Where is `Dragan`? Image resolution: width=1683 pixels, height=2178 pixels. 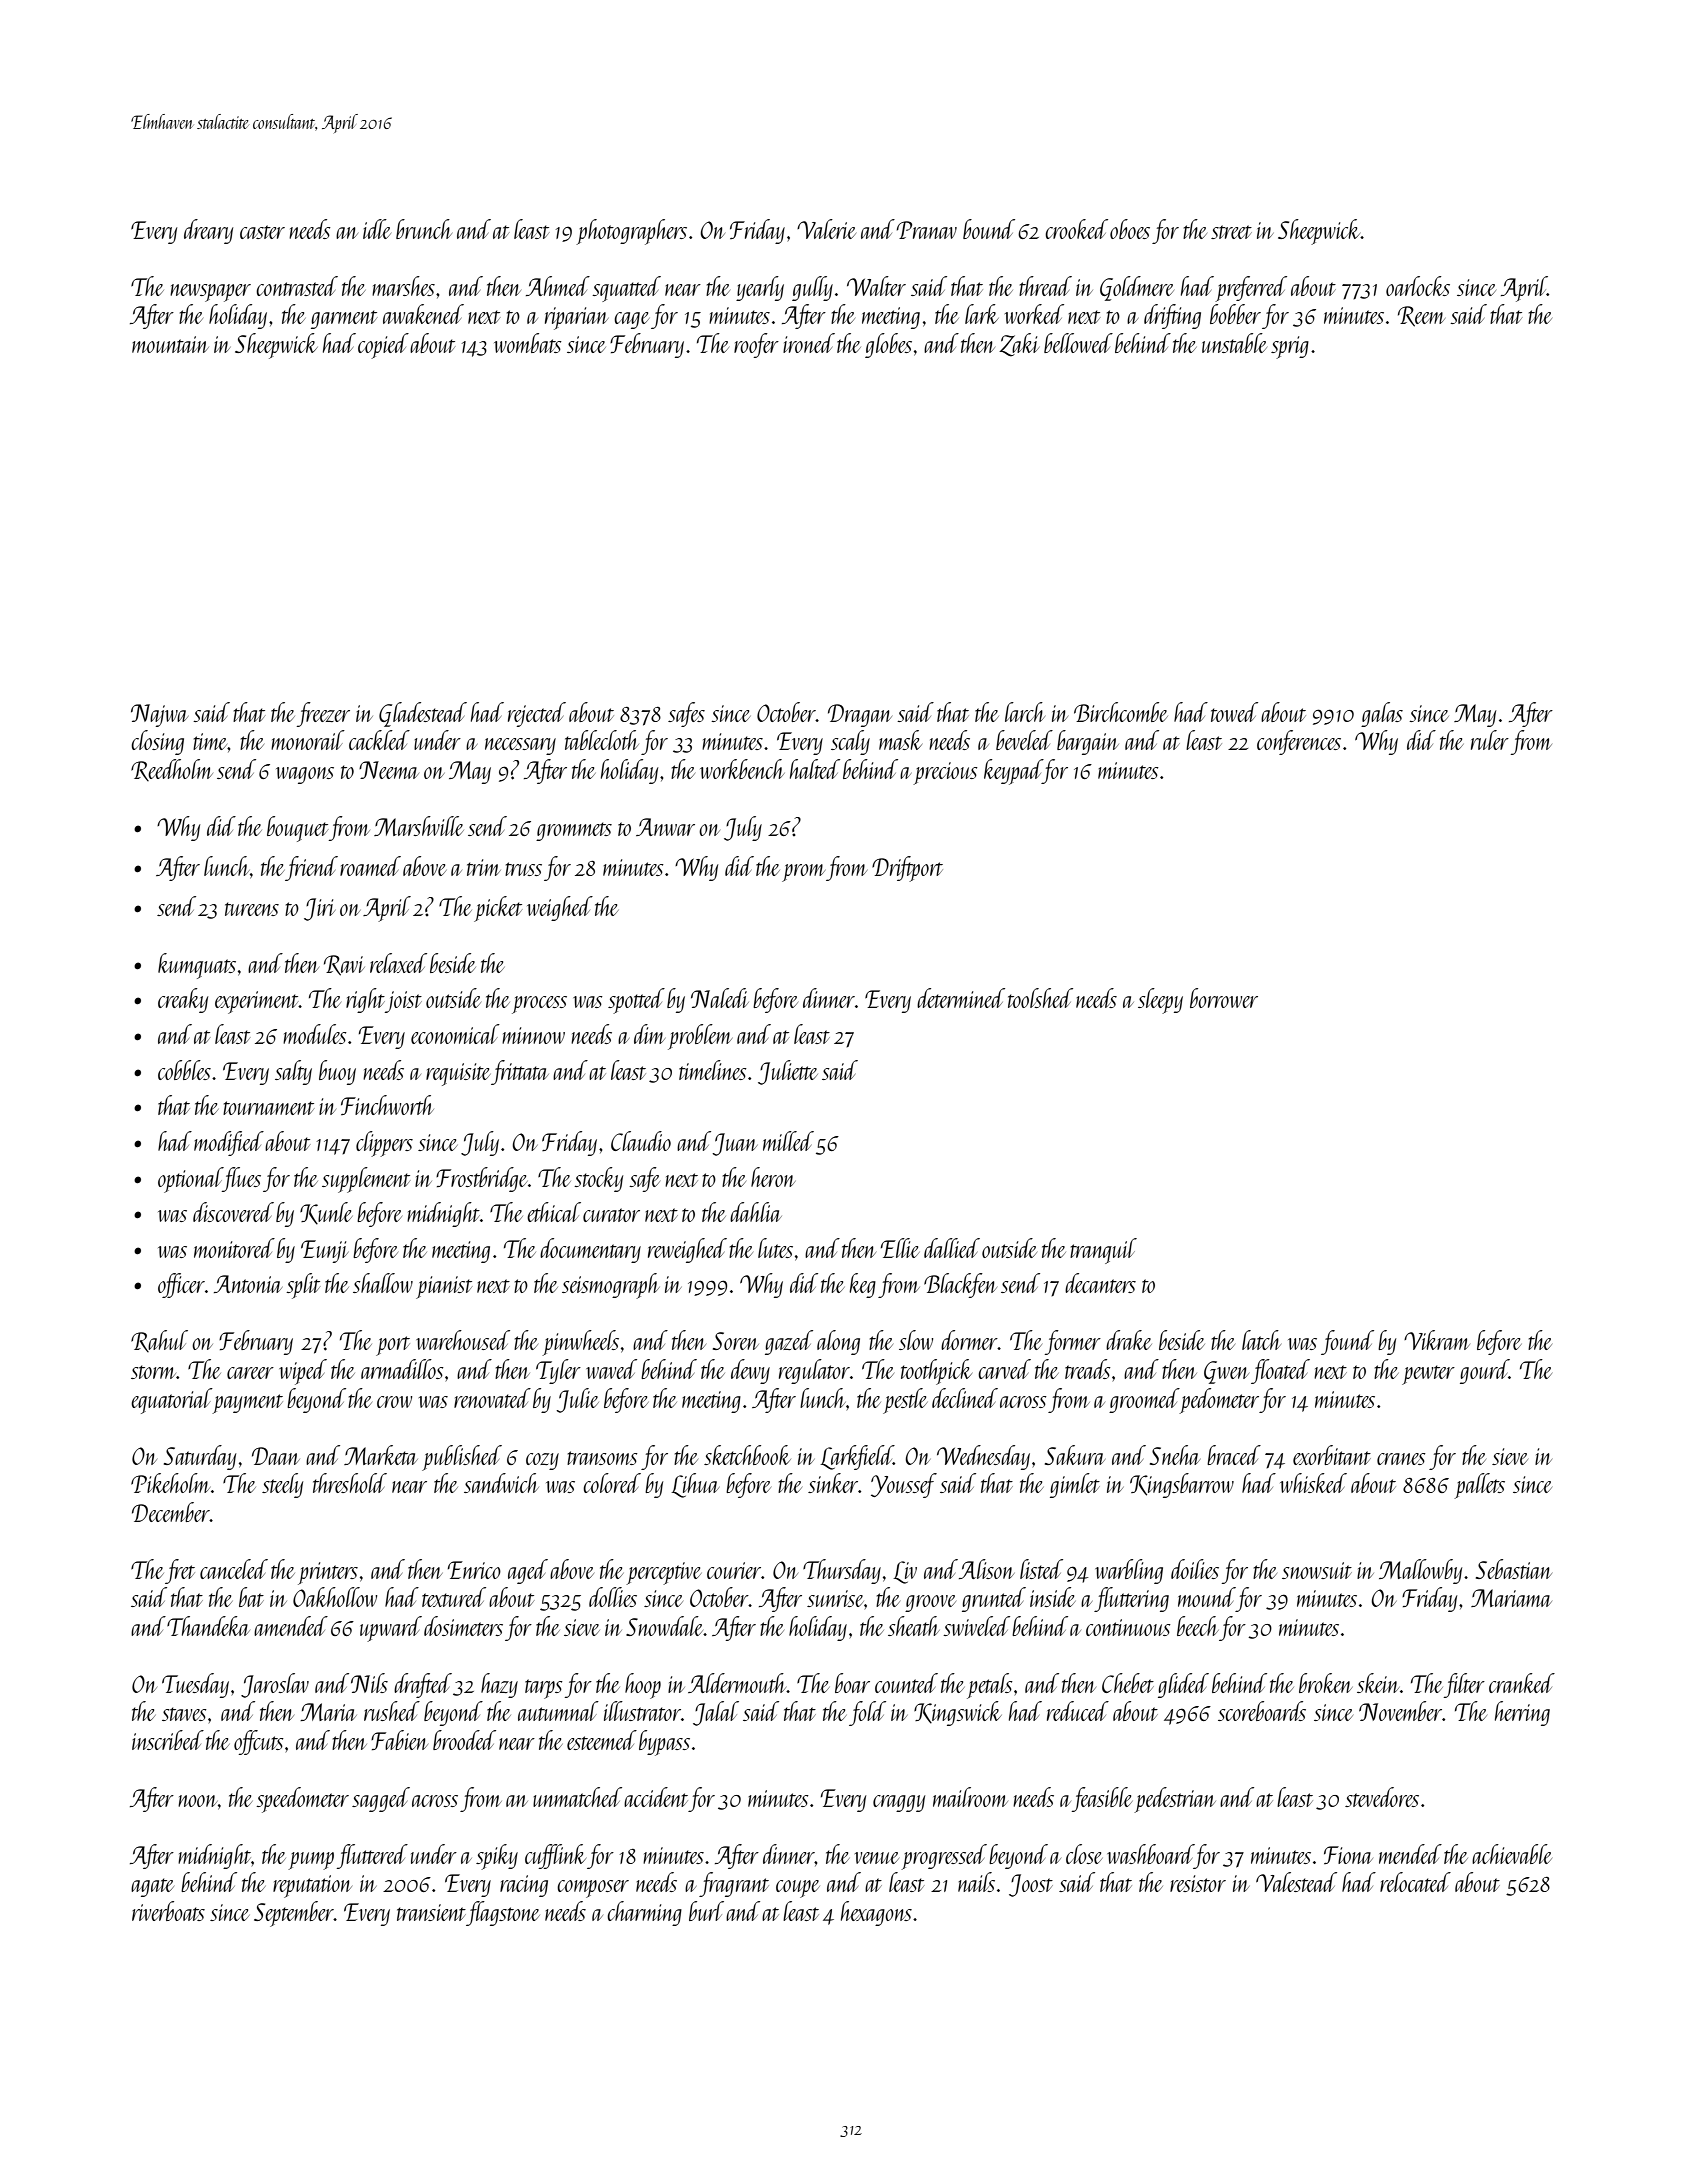
Dragan is located at coordinates (860, 715).
